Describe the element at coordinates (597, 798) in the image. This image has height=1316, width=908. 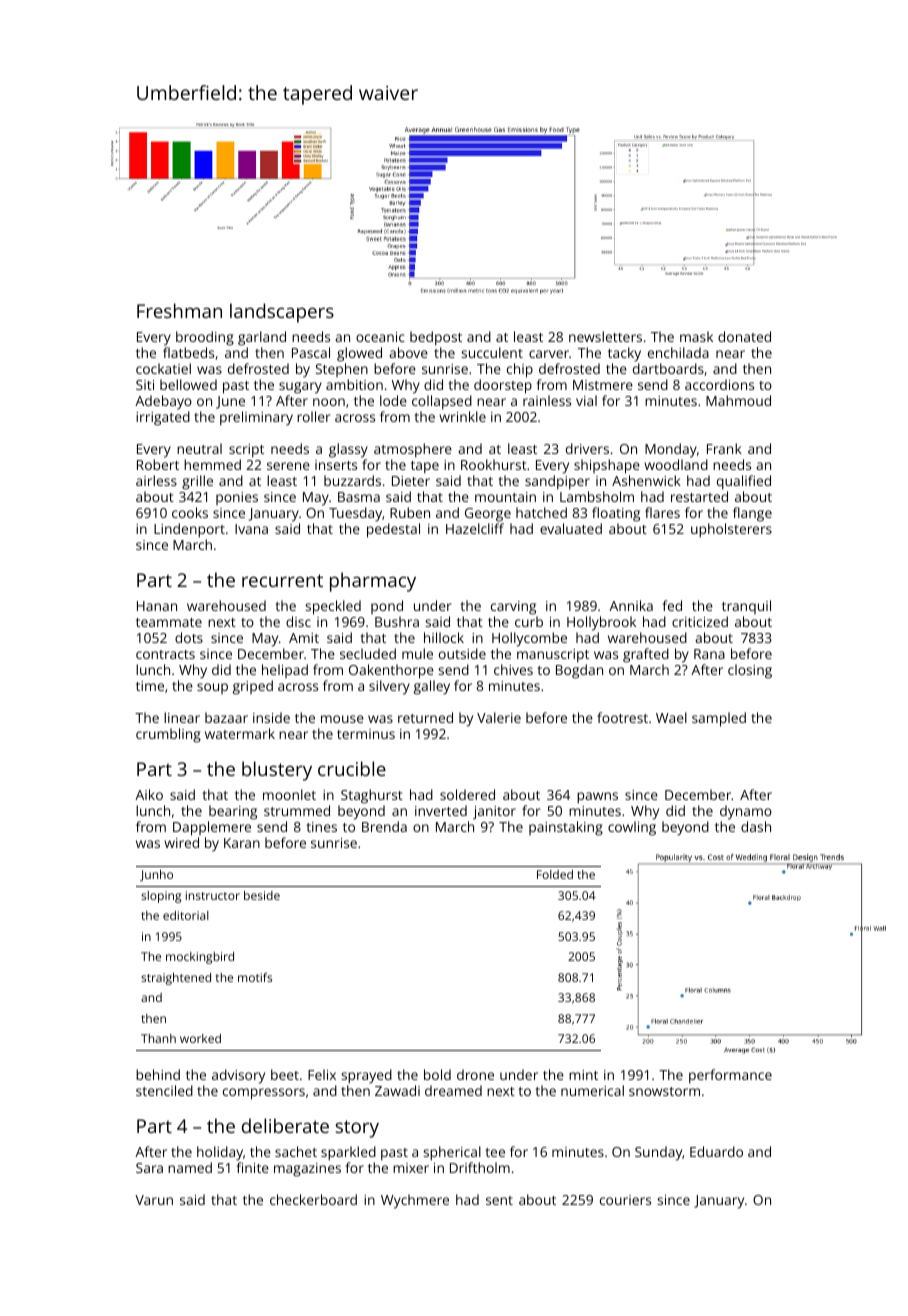
I see `pawns` at that location.
